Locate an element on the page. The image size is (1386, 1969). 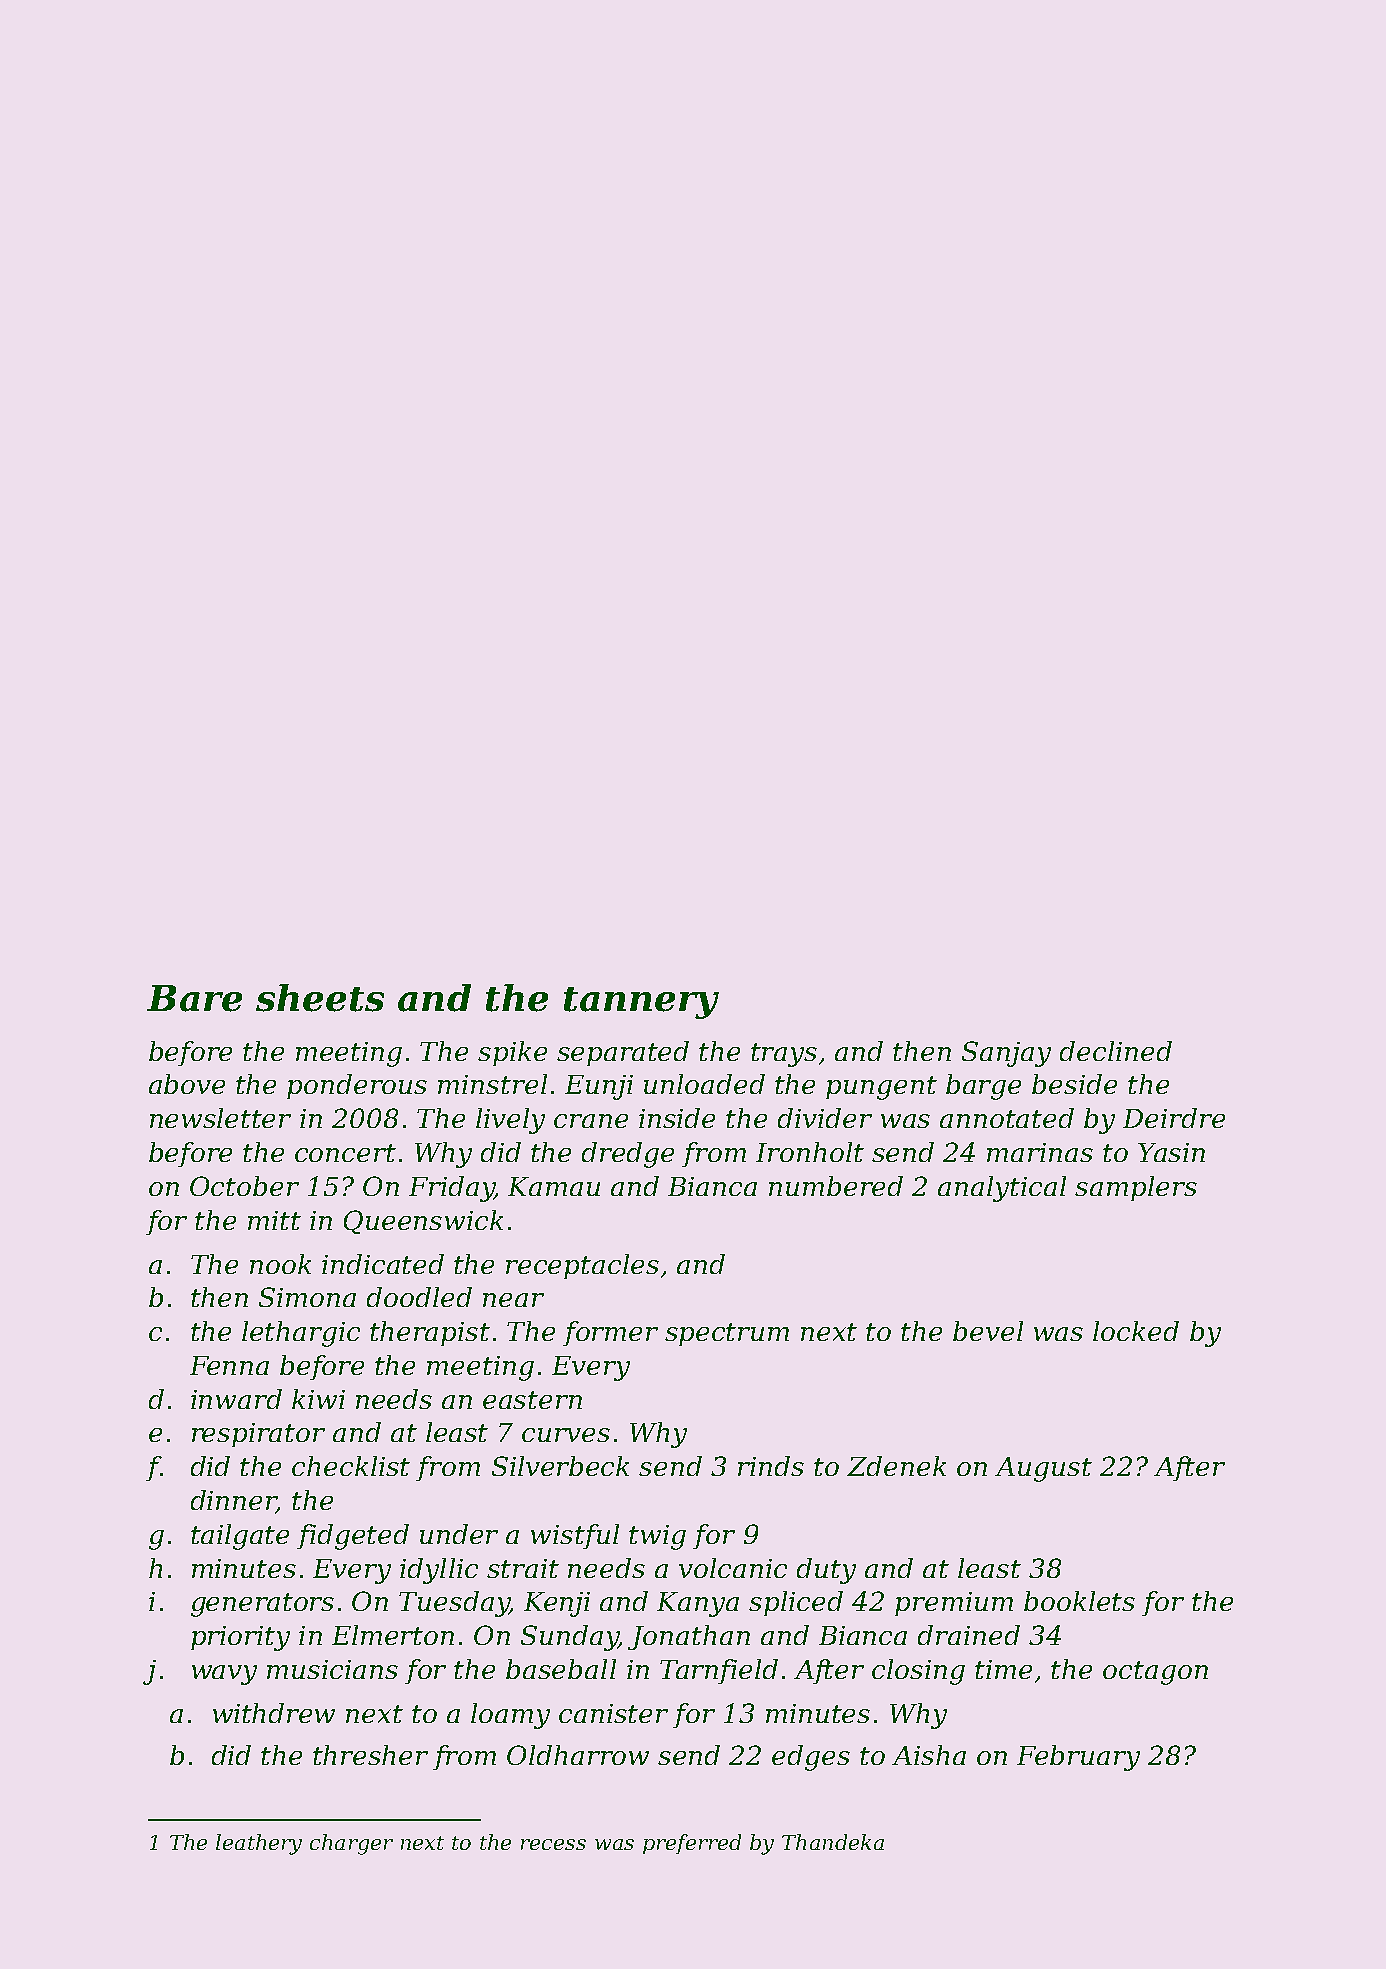
closing is located at coordinates (918, 1672).
